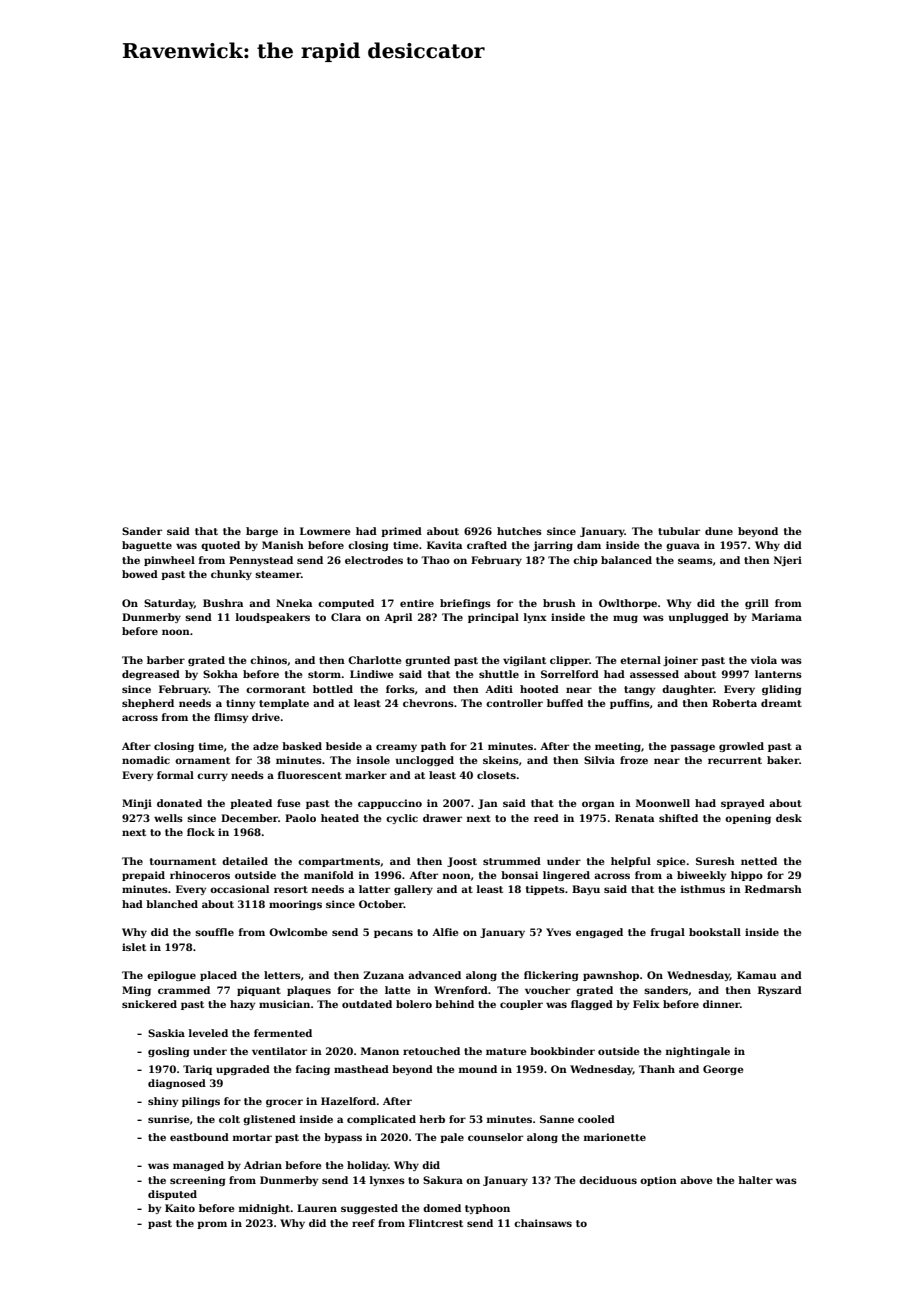 Image resolution: width=924 pixels, height=1308 pixels. I want to click on disputed, so click(172, 1195).
